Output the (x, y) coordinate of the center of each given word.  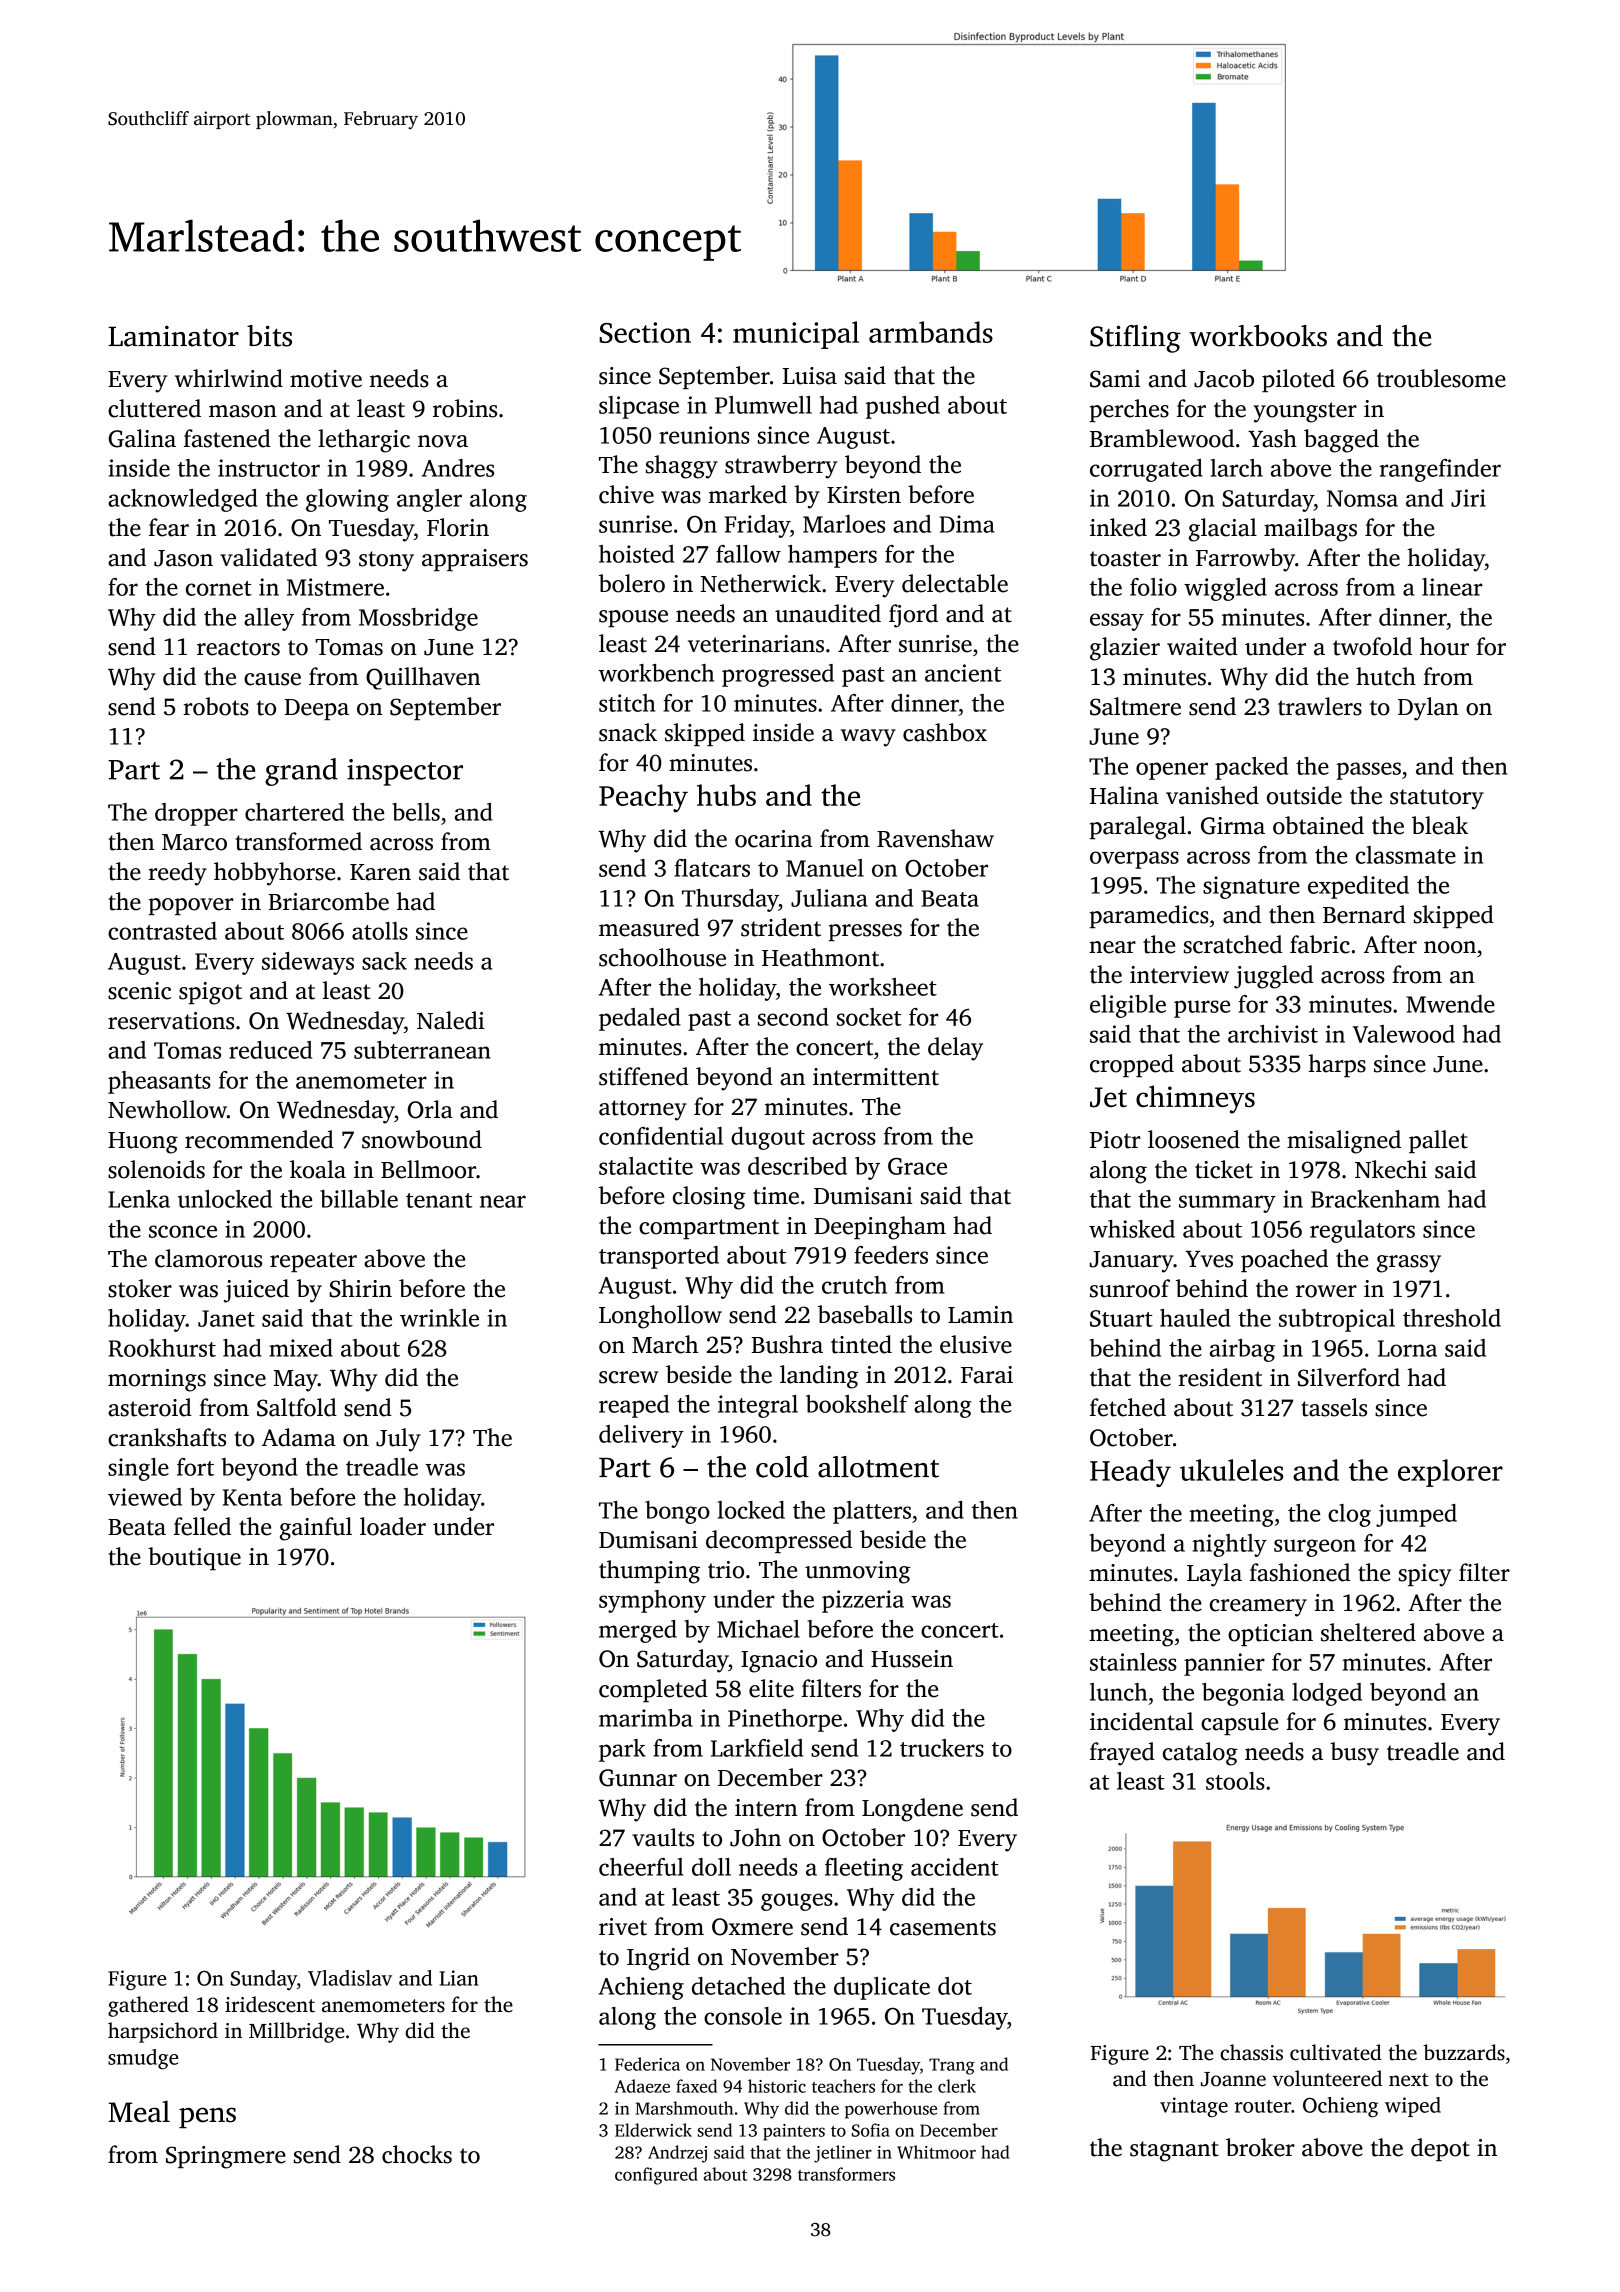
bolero (632, 583)
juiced (256, 1291)
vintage (1194, 2107)
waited (1202, 646)
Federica (647, 2064)
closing (709, 1198)
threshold (1452, 1318)
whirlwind (229, 378)
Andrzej (677, 2154)
